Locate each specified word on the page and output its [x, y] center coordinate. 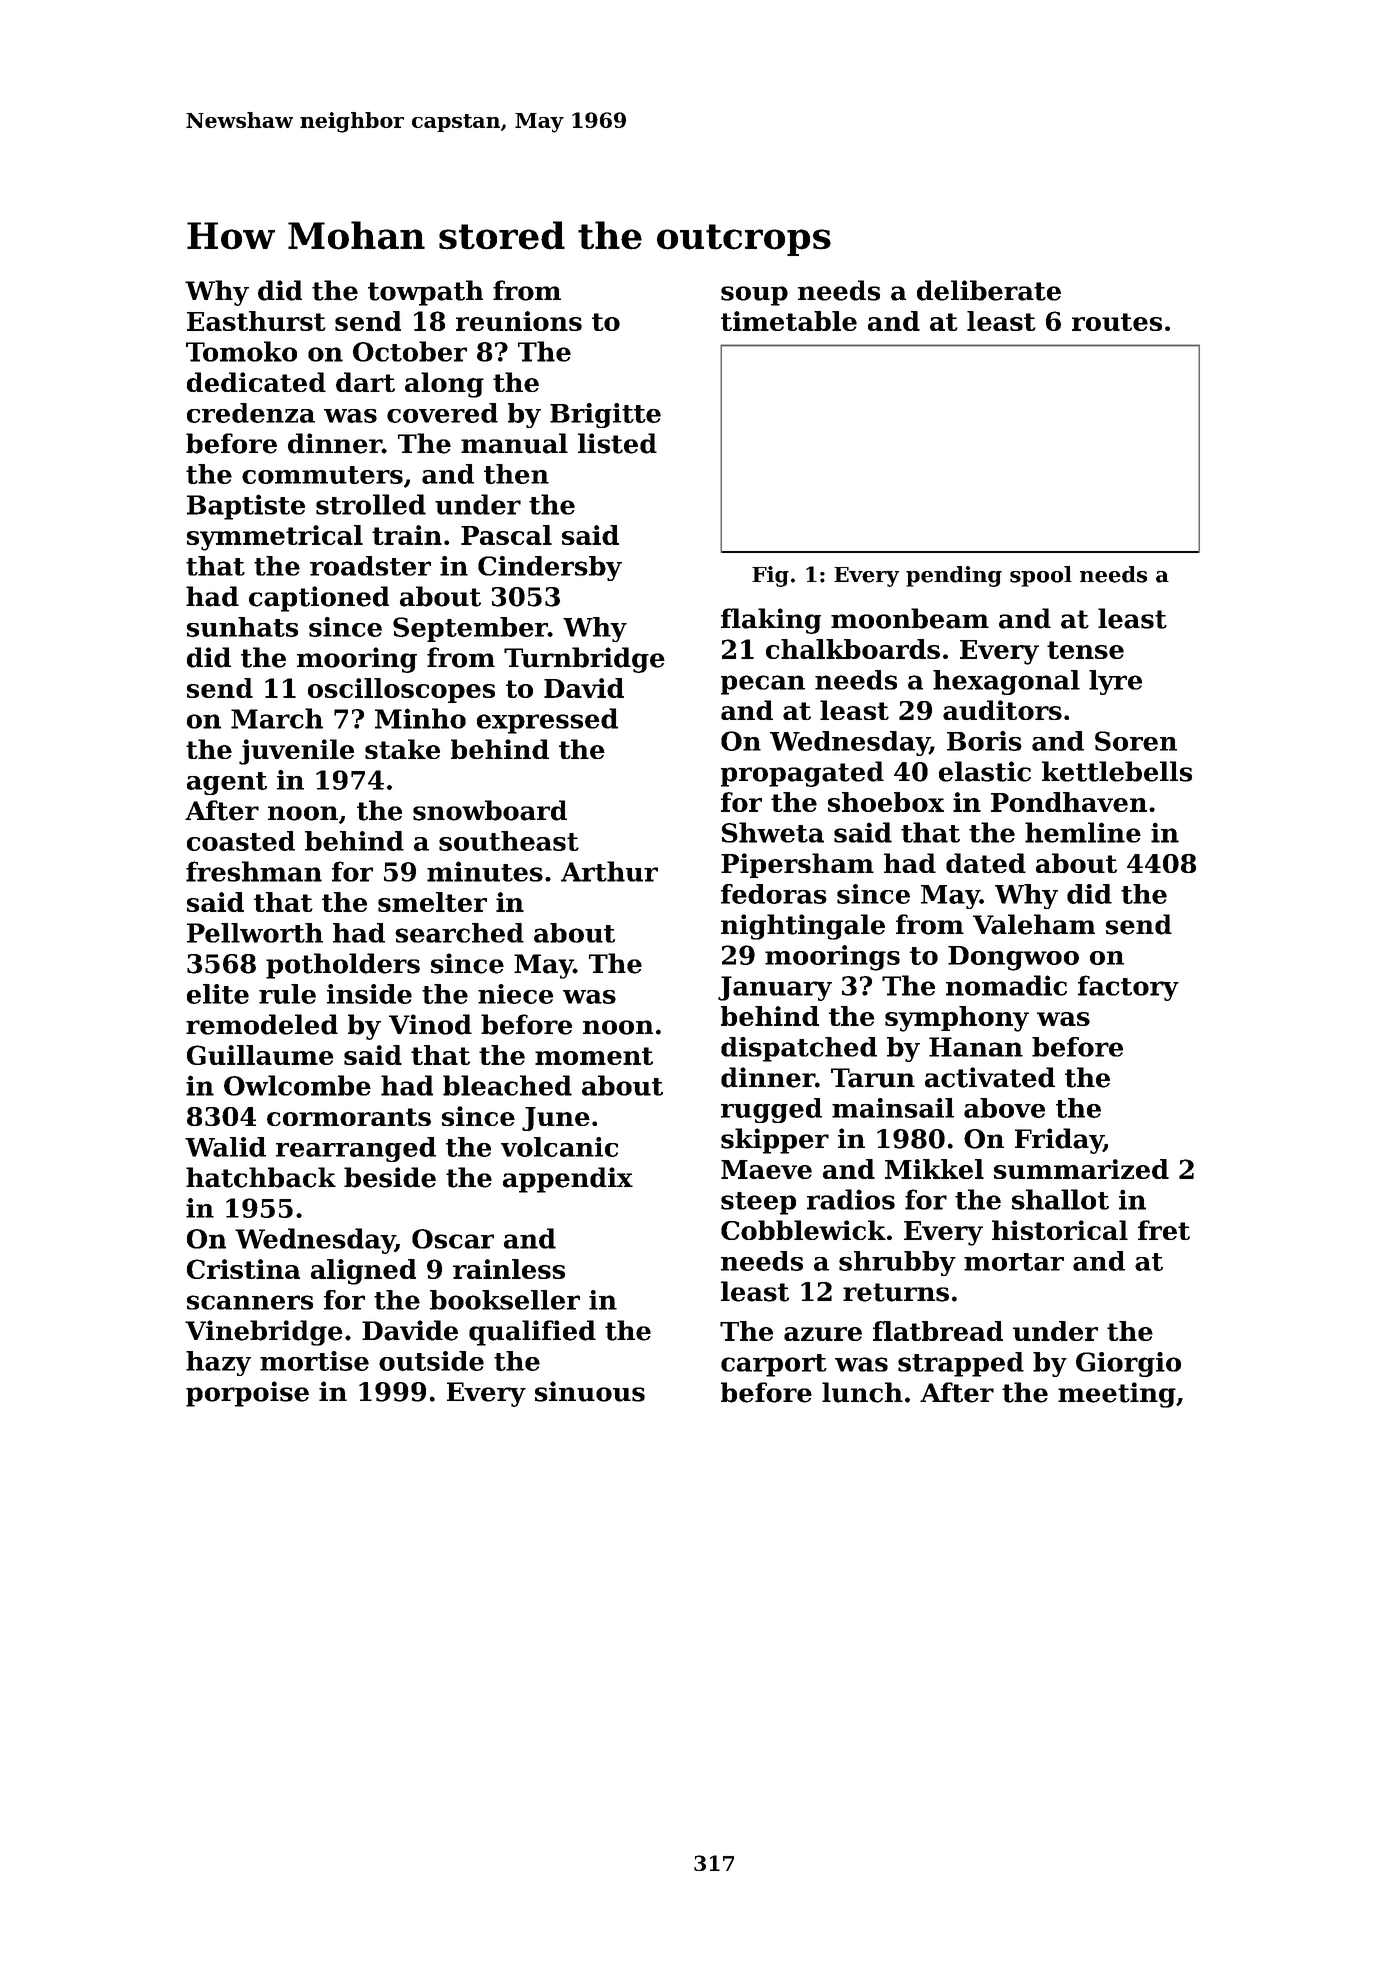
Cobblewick [803, 1230]
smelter [432, 902]
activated [990, 1077]
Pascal [506, 535]
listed [617, 443]
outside [431, 1361]
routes [1117, 322]
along [444, 385]
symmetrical [275, 538]
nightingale [803, 927]
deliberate [989, 290]
